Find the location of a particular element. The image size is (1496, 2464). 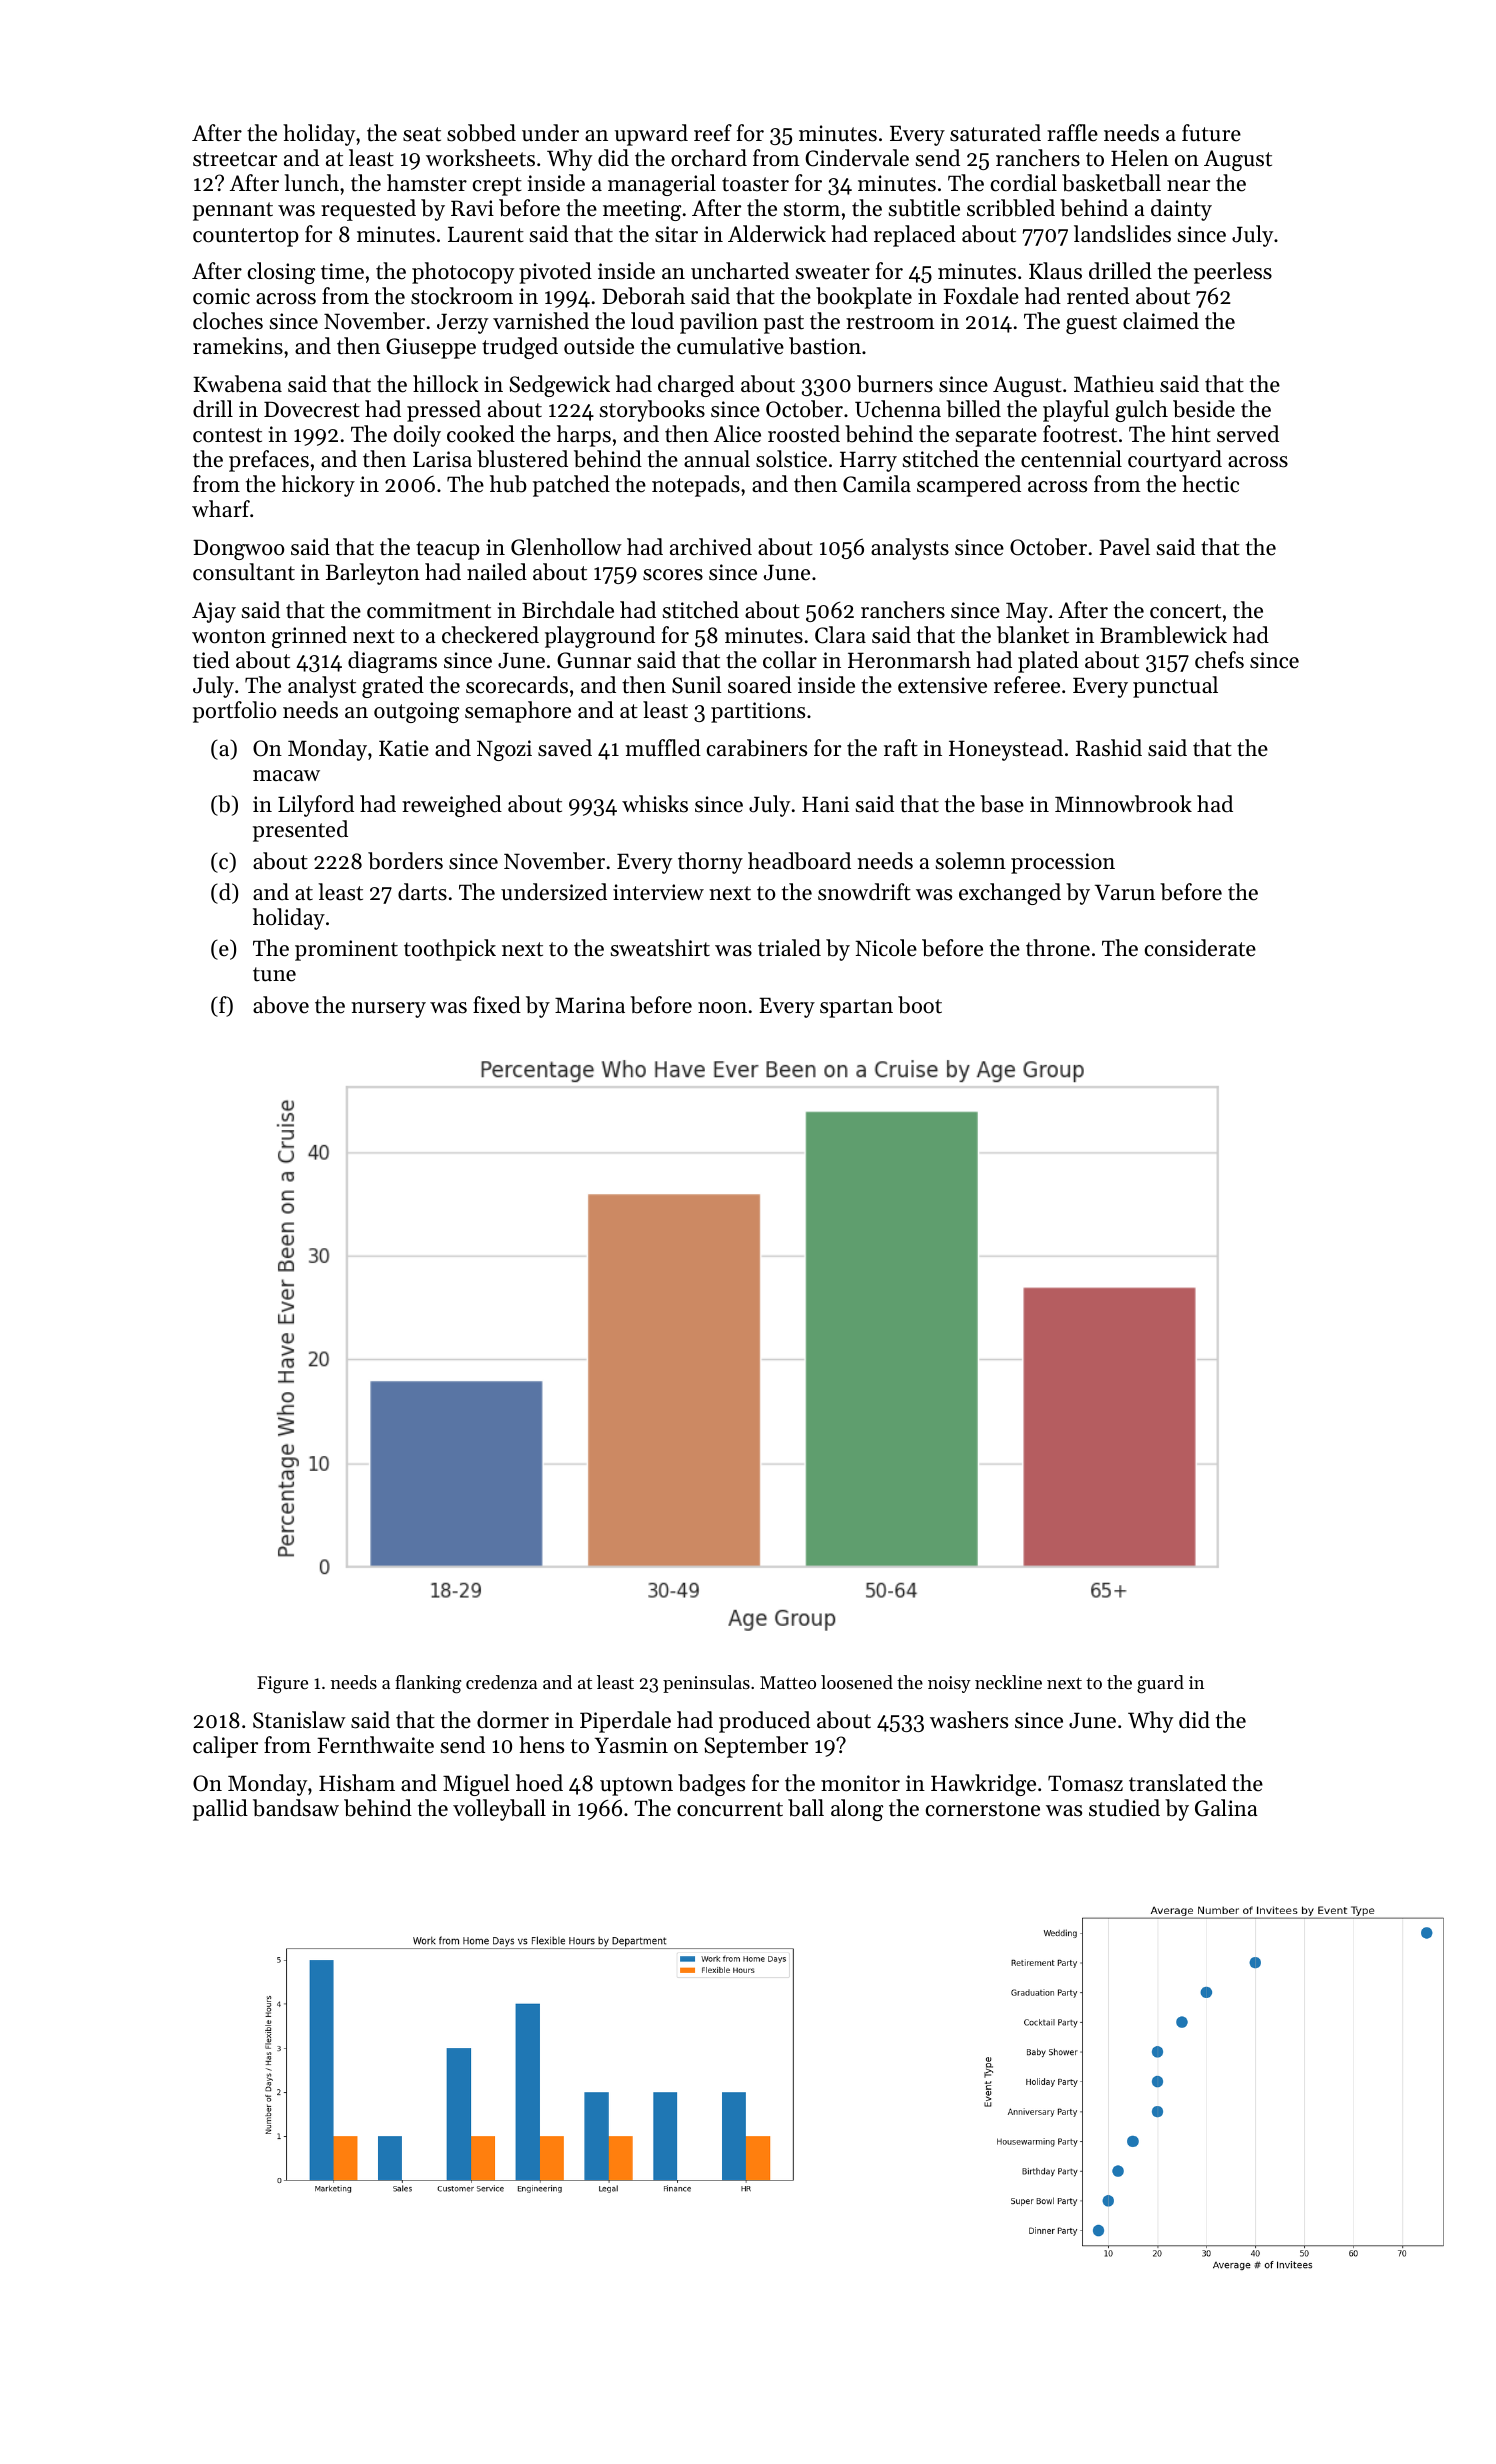

spartan is located at coordinates (856, 1008).
